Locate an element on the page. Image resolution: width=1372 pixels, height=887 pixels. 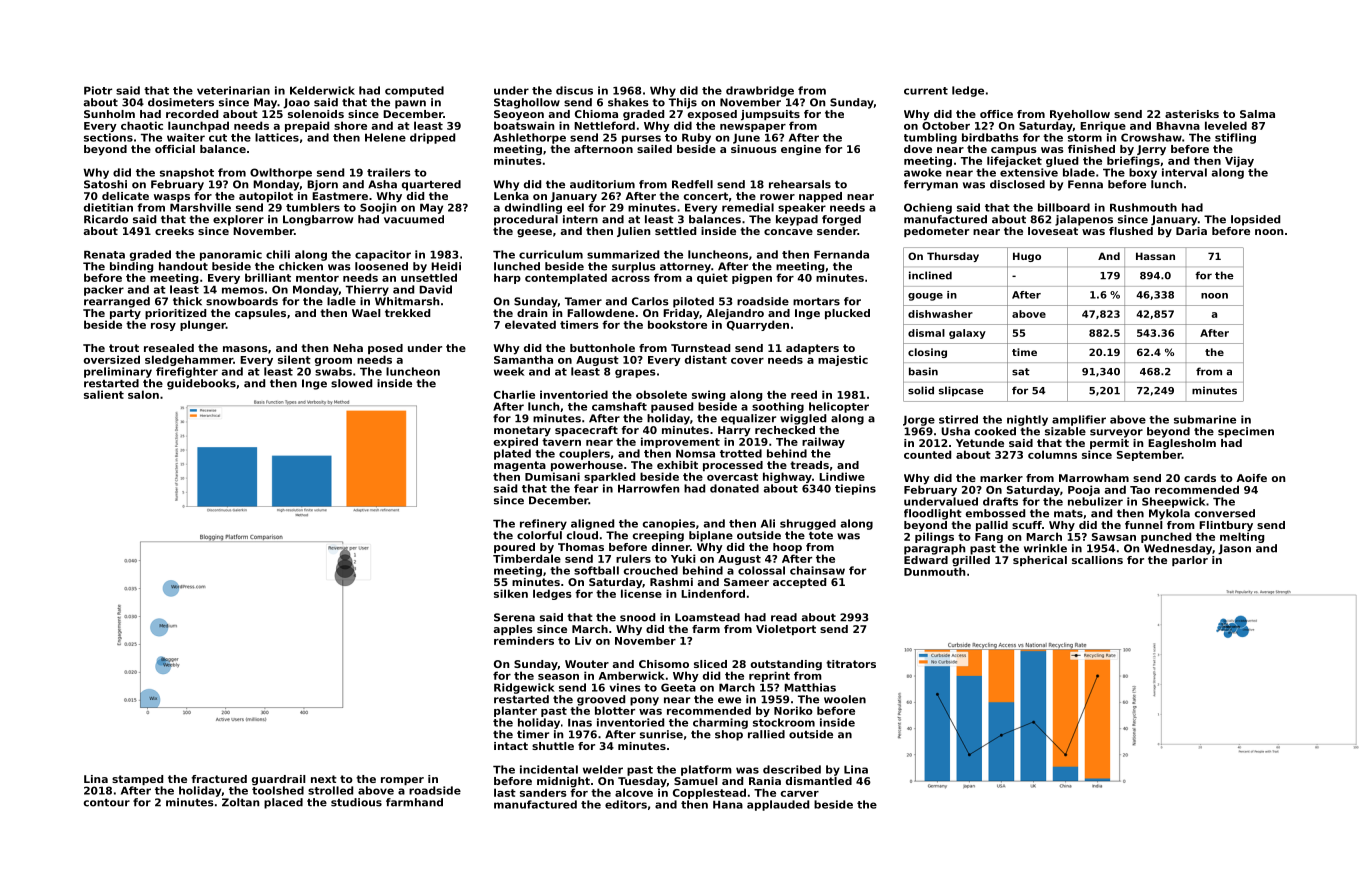
expired is located at coordinates (516, 442).
